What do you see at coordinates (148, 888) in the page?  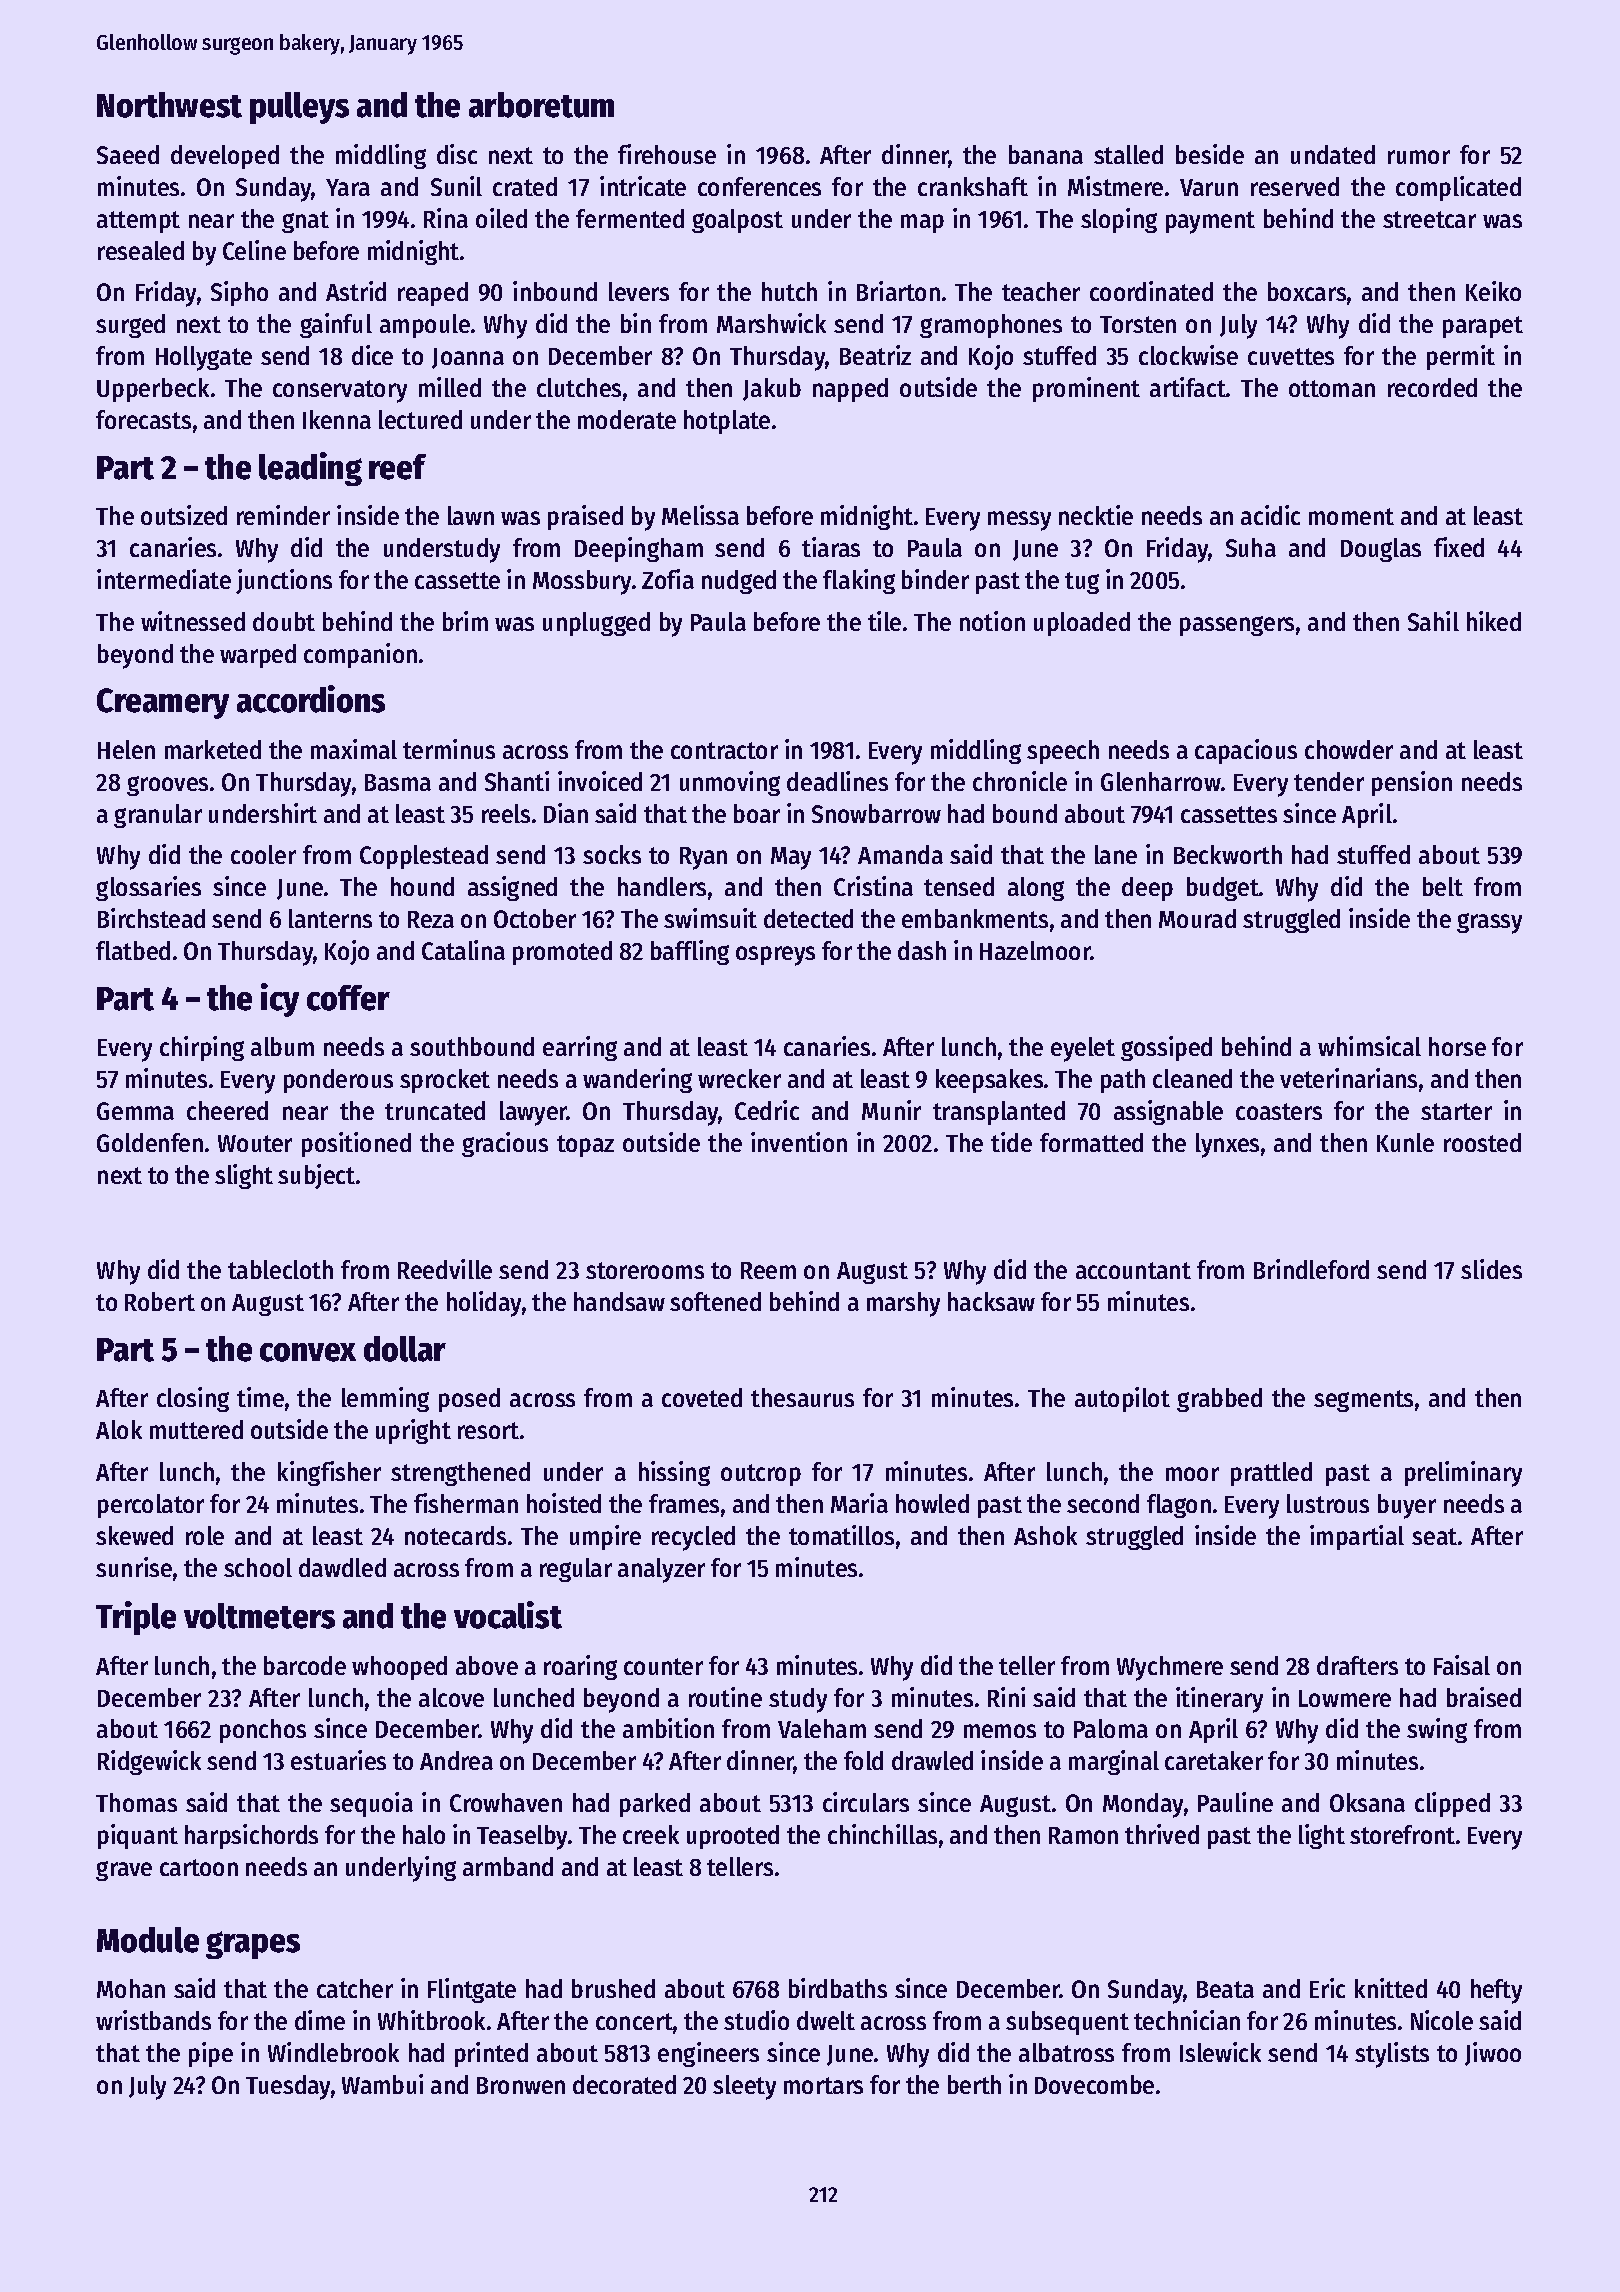 I see `glossaries` at bounding box center [148, 888].
